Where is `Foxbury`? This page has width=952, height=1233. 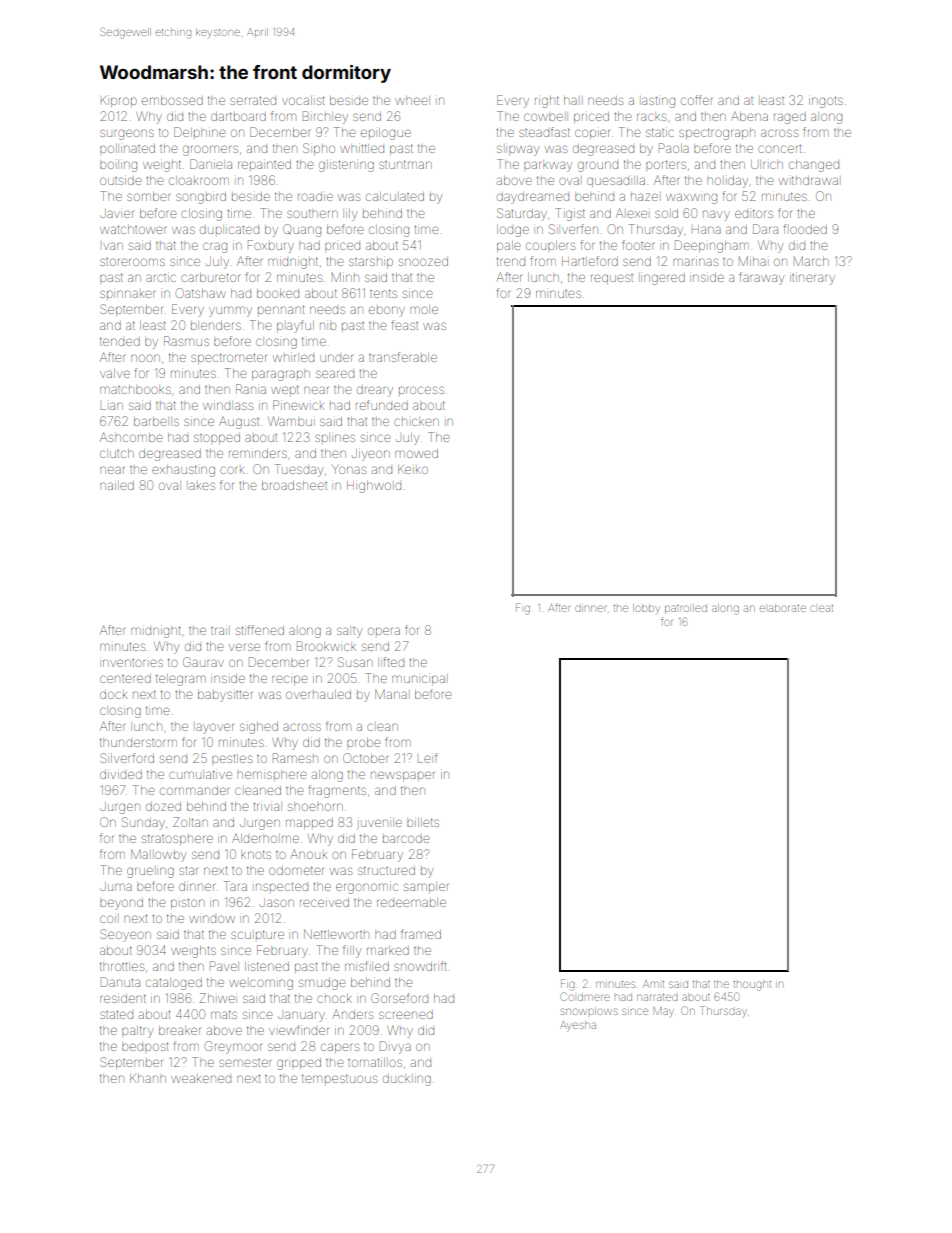 Foxbury is located at coordinates (271, 246).
